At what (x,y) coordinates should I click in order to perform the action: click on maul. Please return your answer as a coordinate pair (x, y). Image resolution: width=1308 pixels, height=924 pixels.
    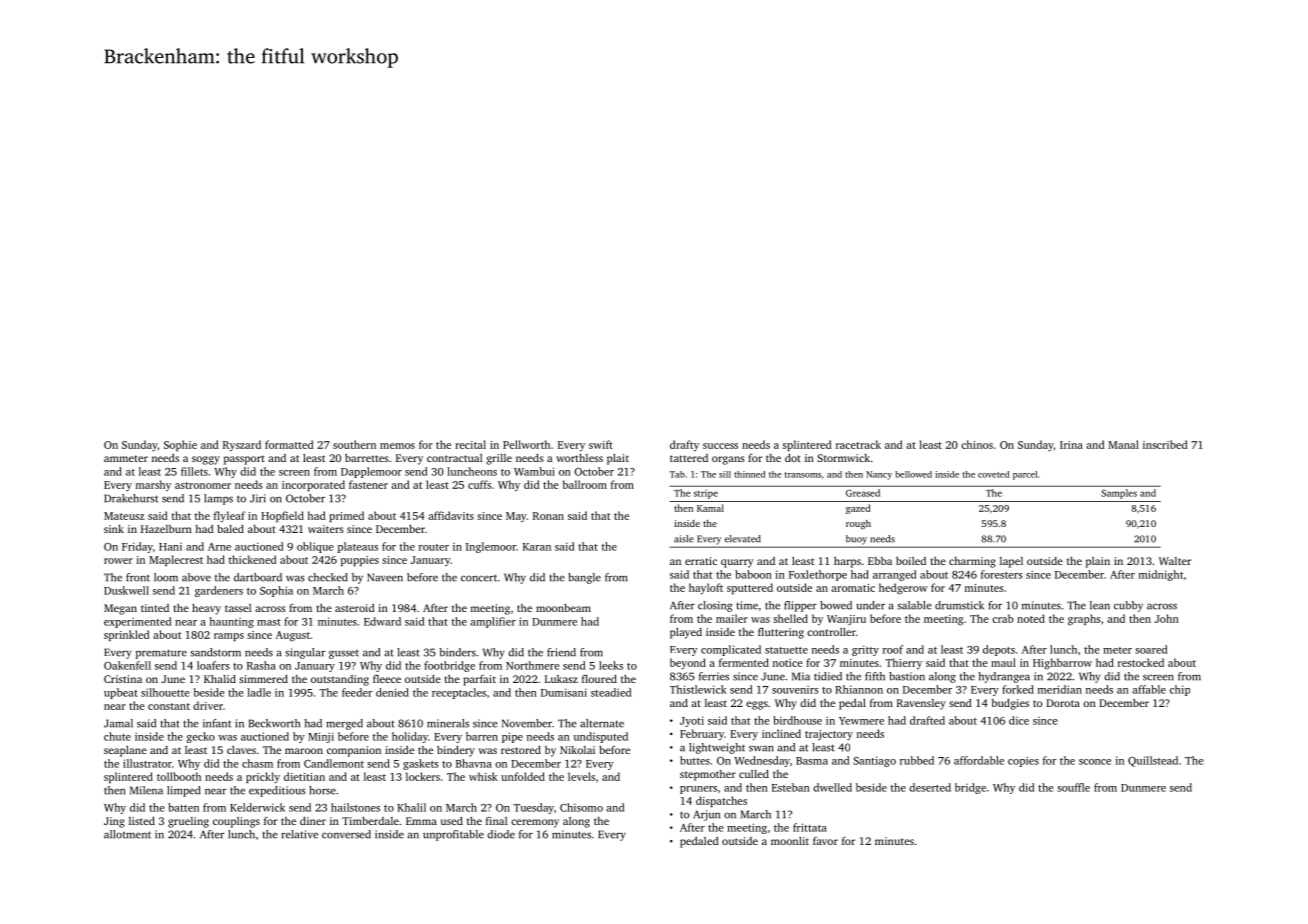
    Looking at the image, I should click on (1003, 662).
